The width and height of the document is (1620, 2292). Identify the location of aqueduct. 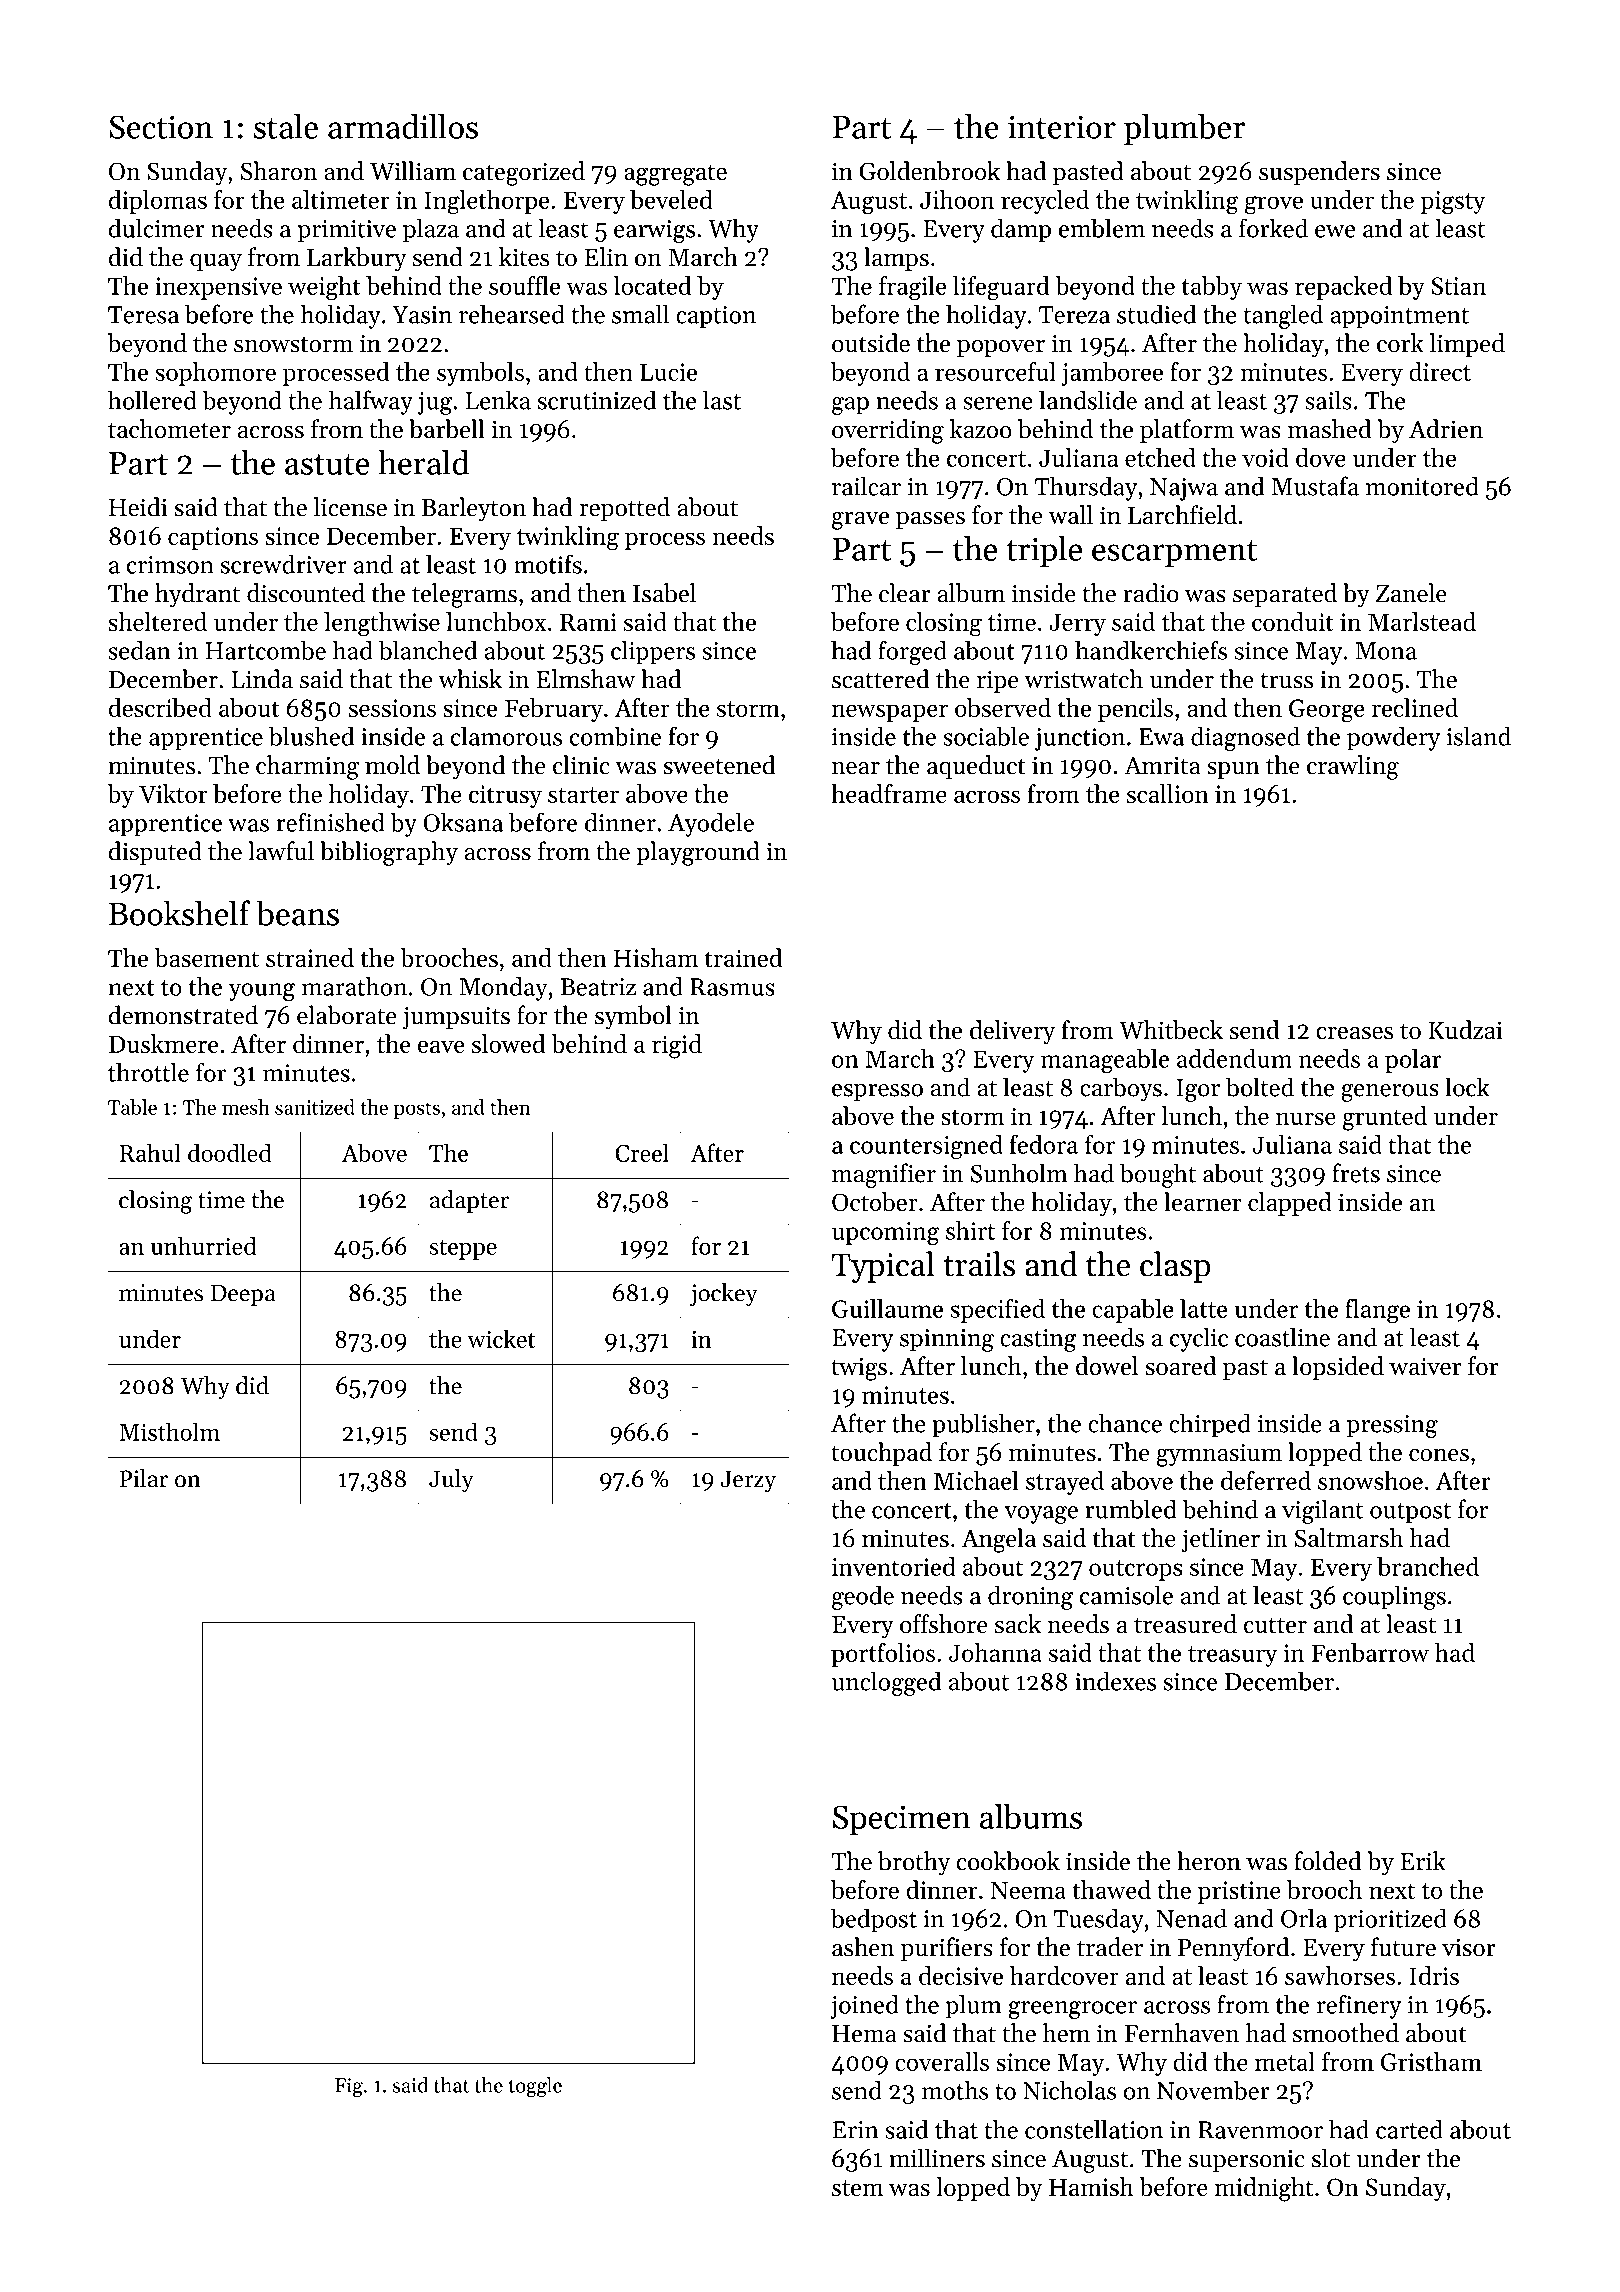
(976, 767).
